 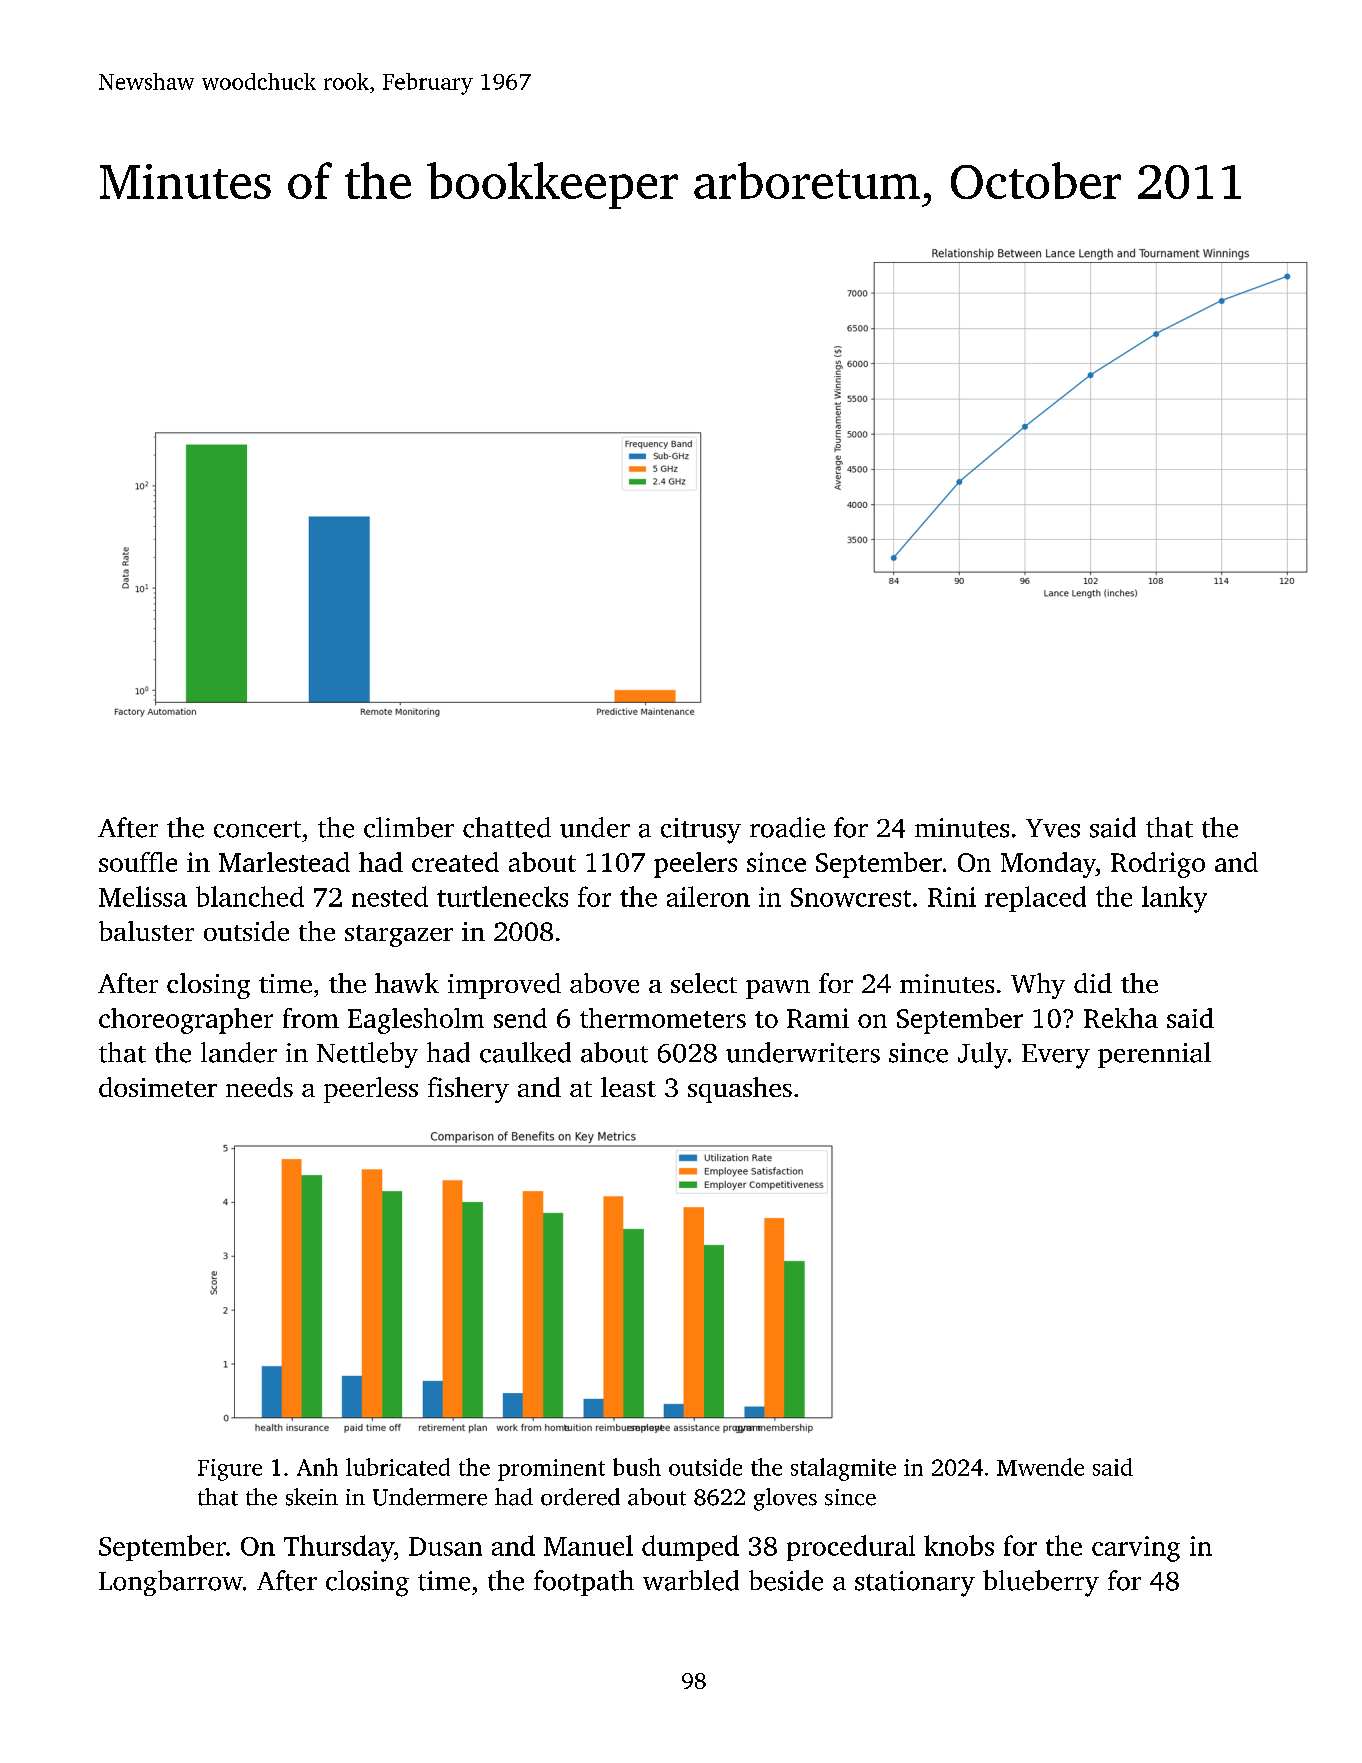 What do you see at coordinates (138, 862) in the screenshot?
I see `souffle` at bounding box center [138, 862].
